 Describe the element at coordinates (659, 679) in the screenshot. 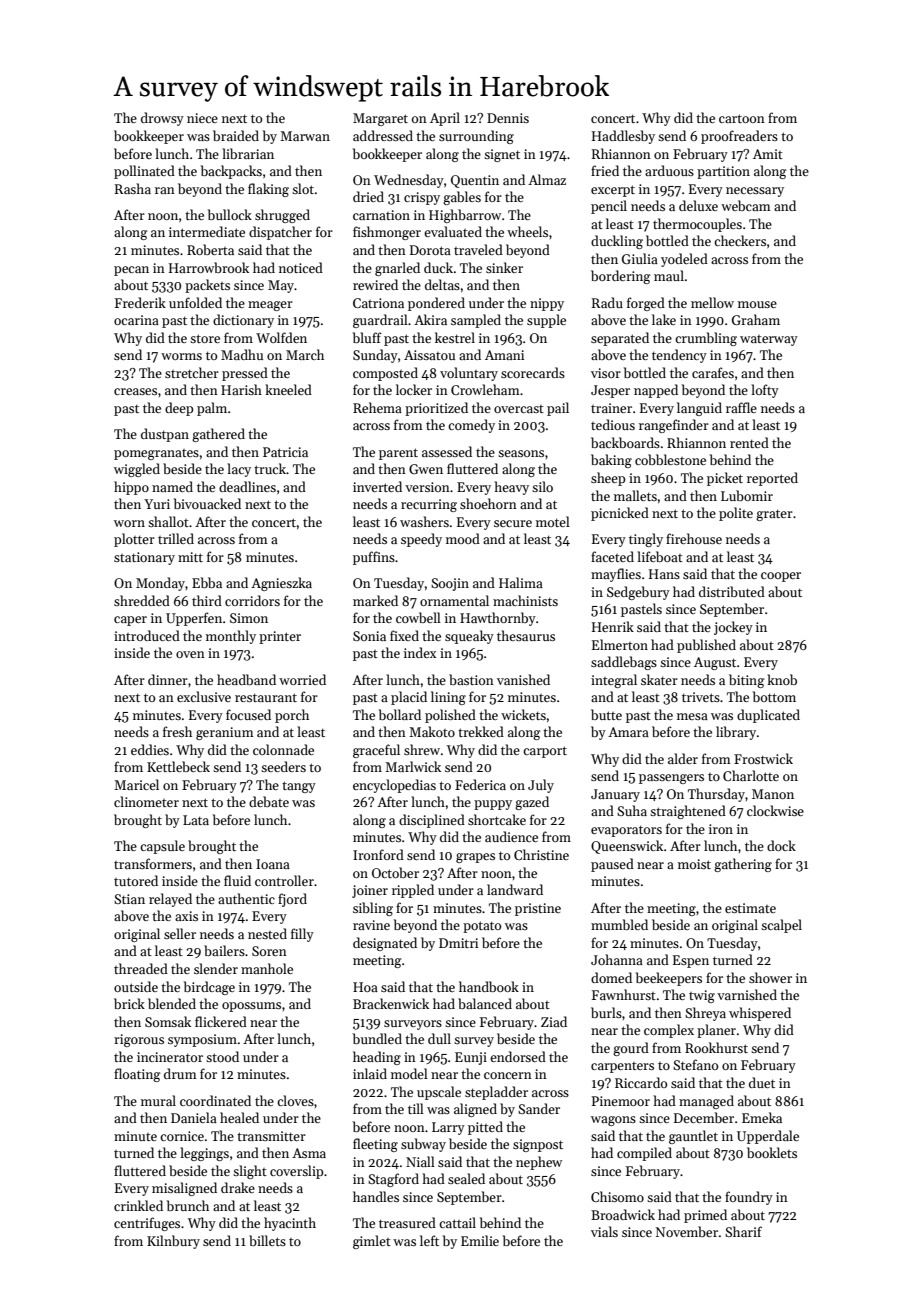

I see `skater` at that location.
